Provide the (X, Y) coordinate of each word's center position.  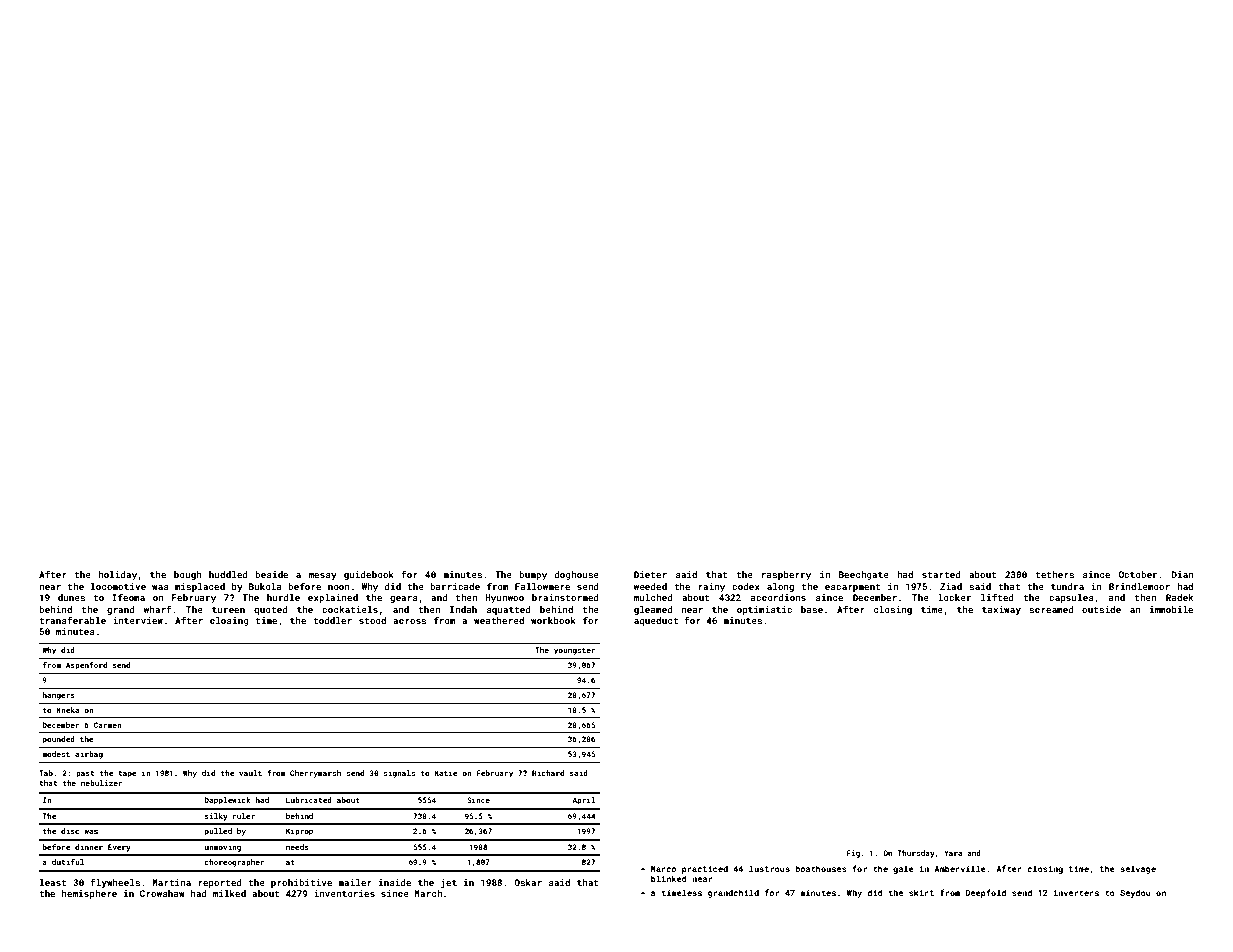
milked (229, 893)
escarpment (853, 588)
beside (271, 574)
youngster (575, 651)
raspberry (786, 575)
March (428, 893)
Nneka (67, 710)
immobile (1171, 609)
